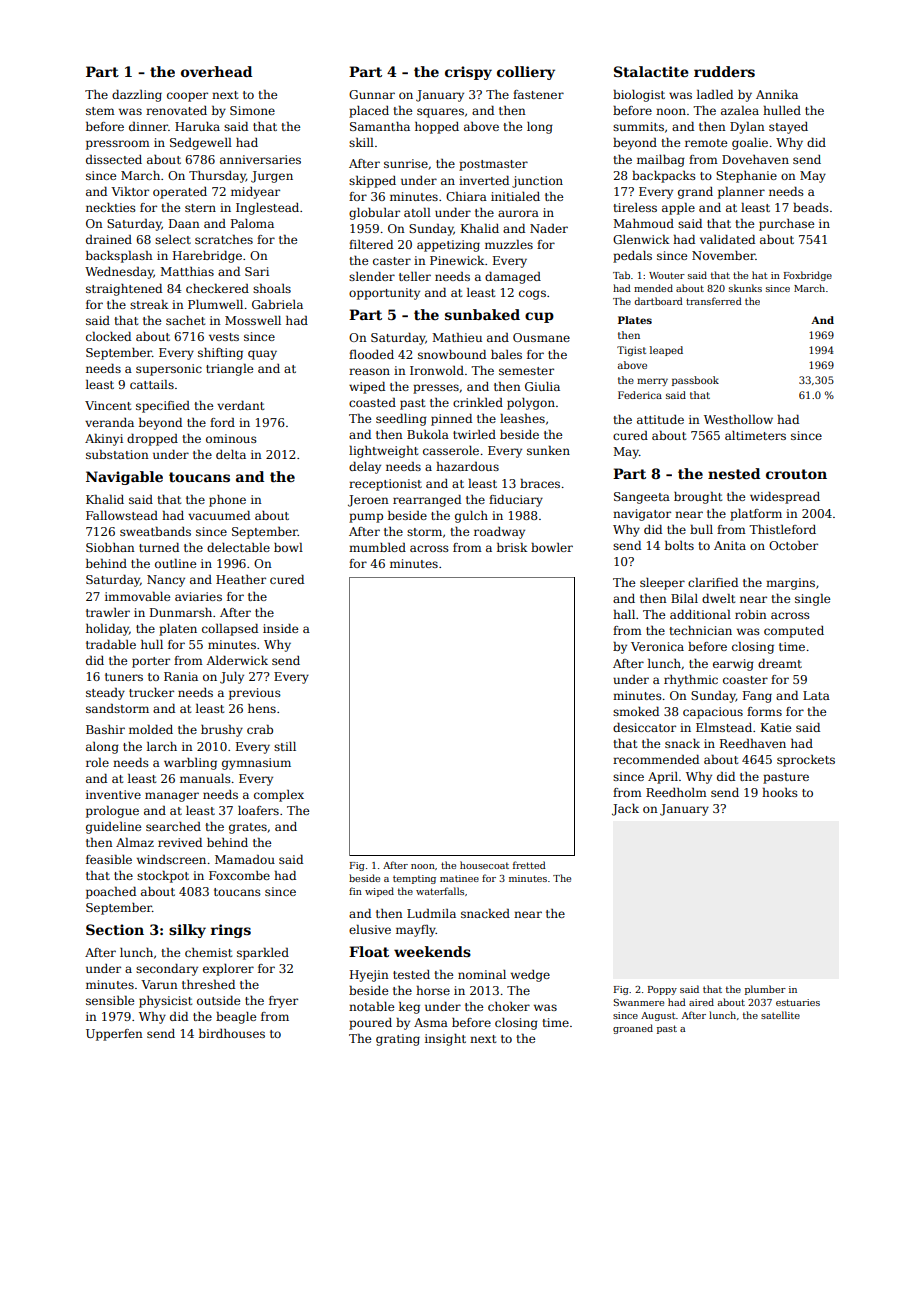 Image resolution: width=924 pixels, height=1308 pixels. Describe the element at coordinates (208, 984) in the screenshot. I see `threshed` at that location.
